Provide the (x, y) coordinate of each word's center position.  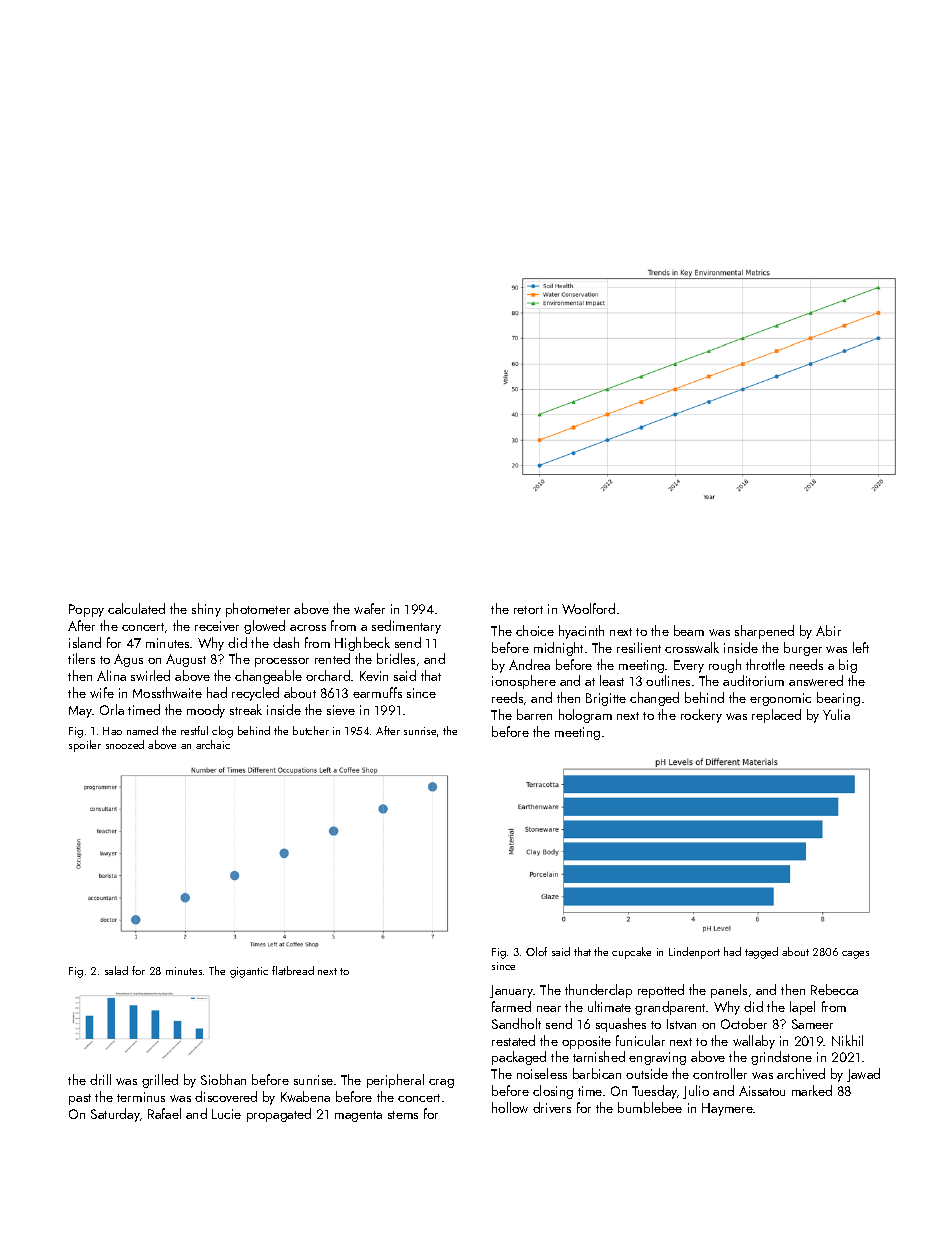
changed (654, 699)
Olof (536, 951)
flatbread (293, 970)
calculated (136, 608)
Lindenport (694, 953)
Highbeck (362, 644)
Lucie (226, 1114)
